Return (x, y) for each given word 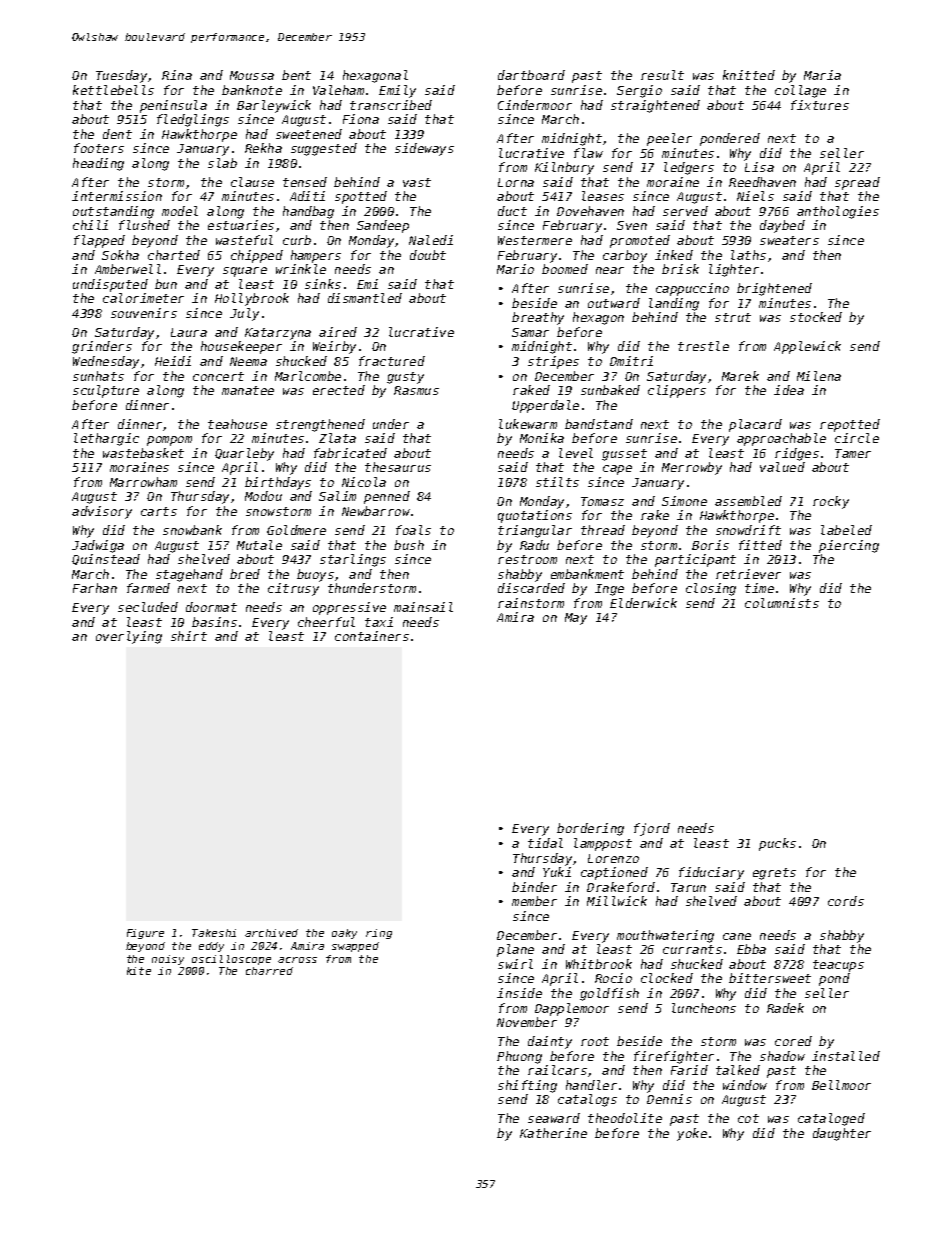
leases (603, 196)
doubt (428, 255)
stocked (816, 317)
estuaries (241, 225)
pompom (169, 441)
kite (139, 971)
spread (857, 183)
